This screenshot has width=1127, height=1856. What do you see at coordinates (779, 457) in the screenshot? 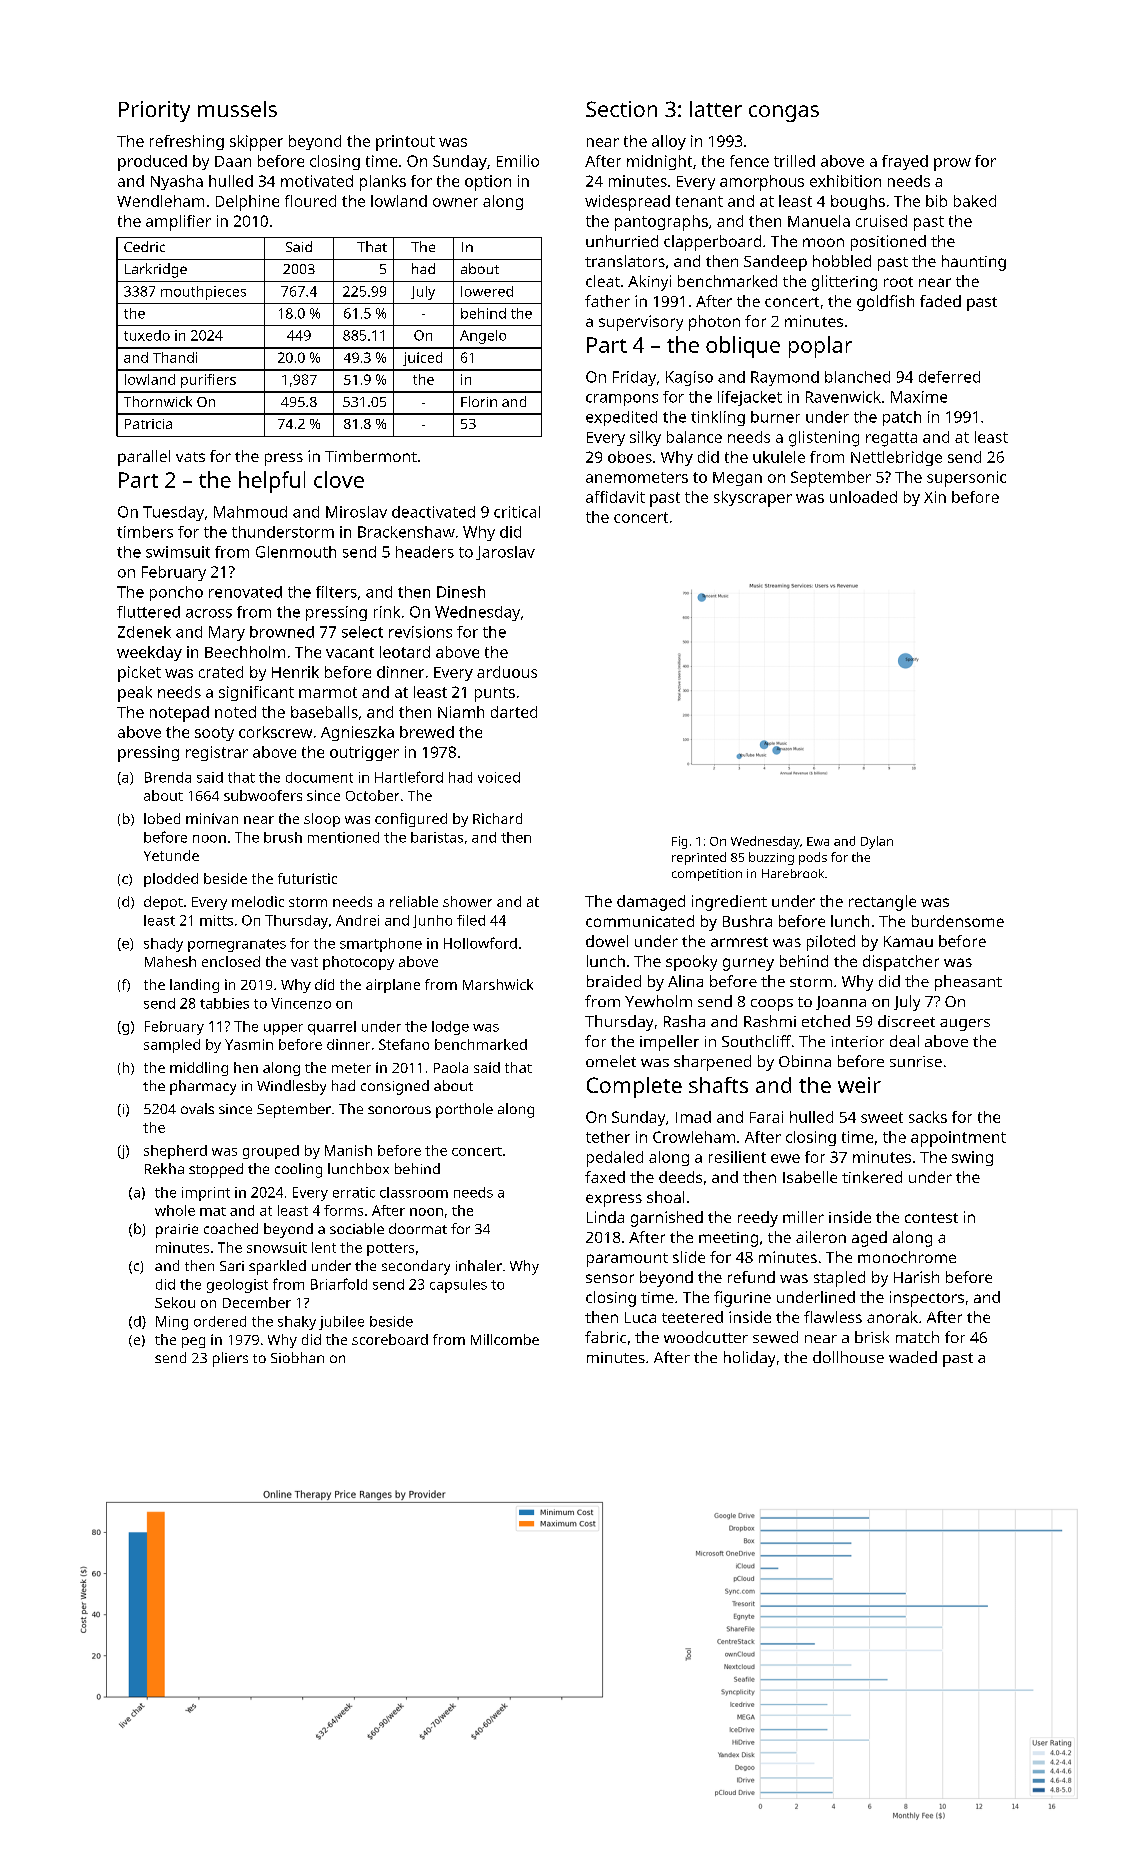
I see `ukulele` at bounding box center [779, 457].
